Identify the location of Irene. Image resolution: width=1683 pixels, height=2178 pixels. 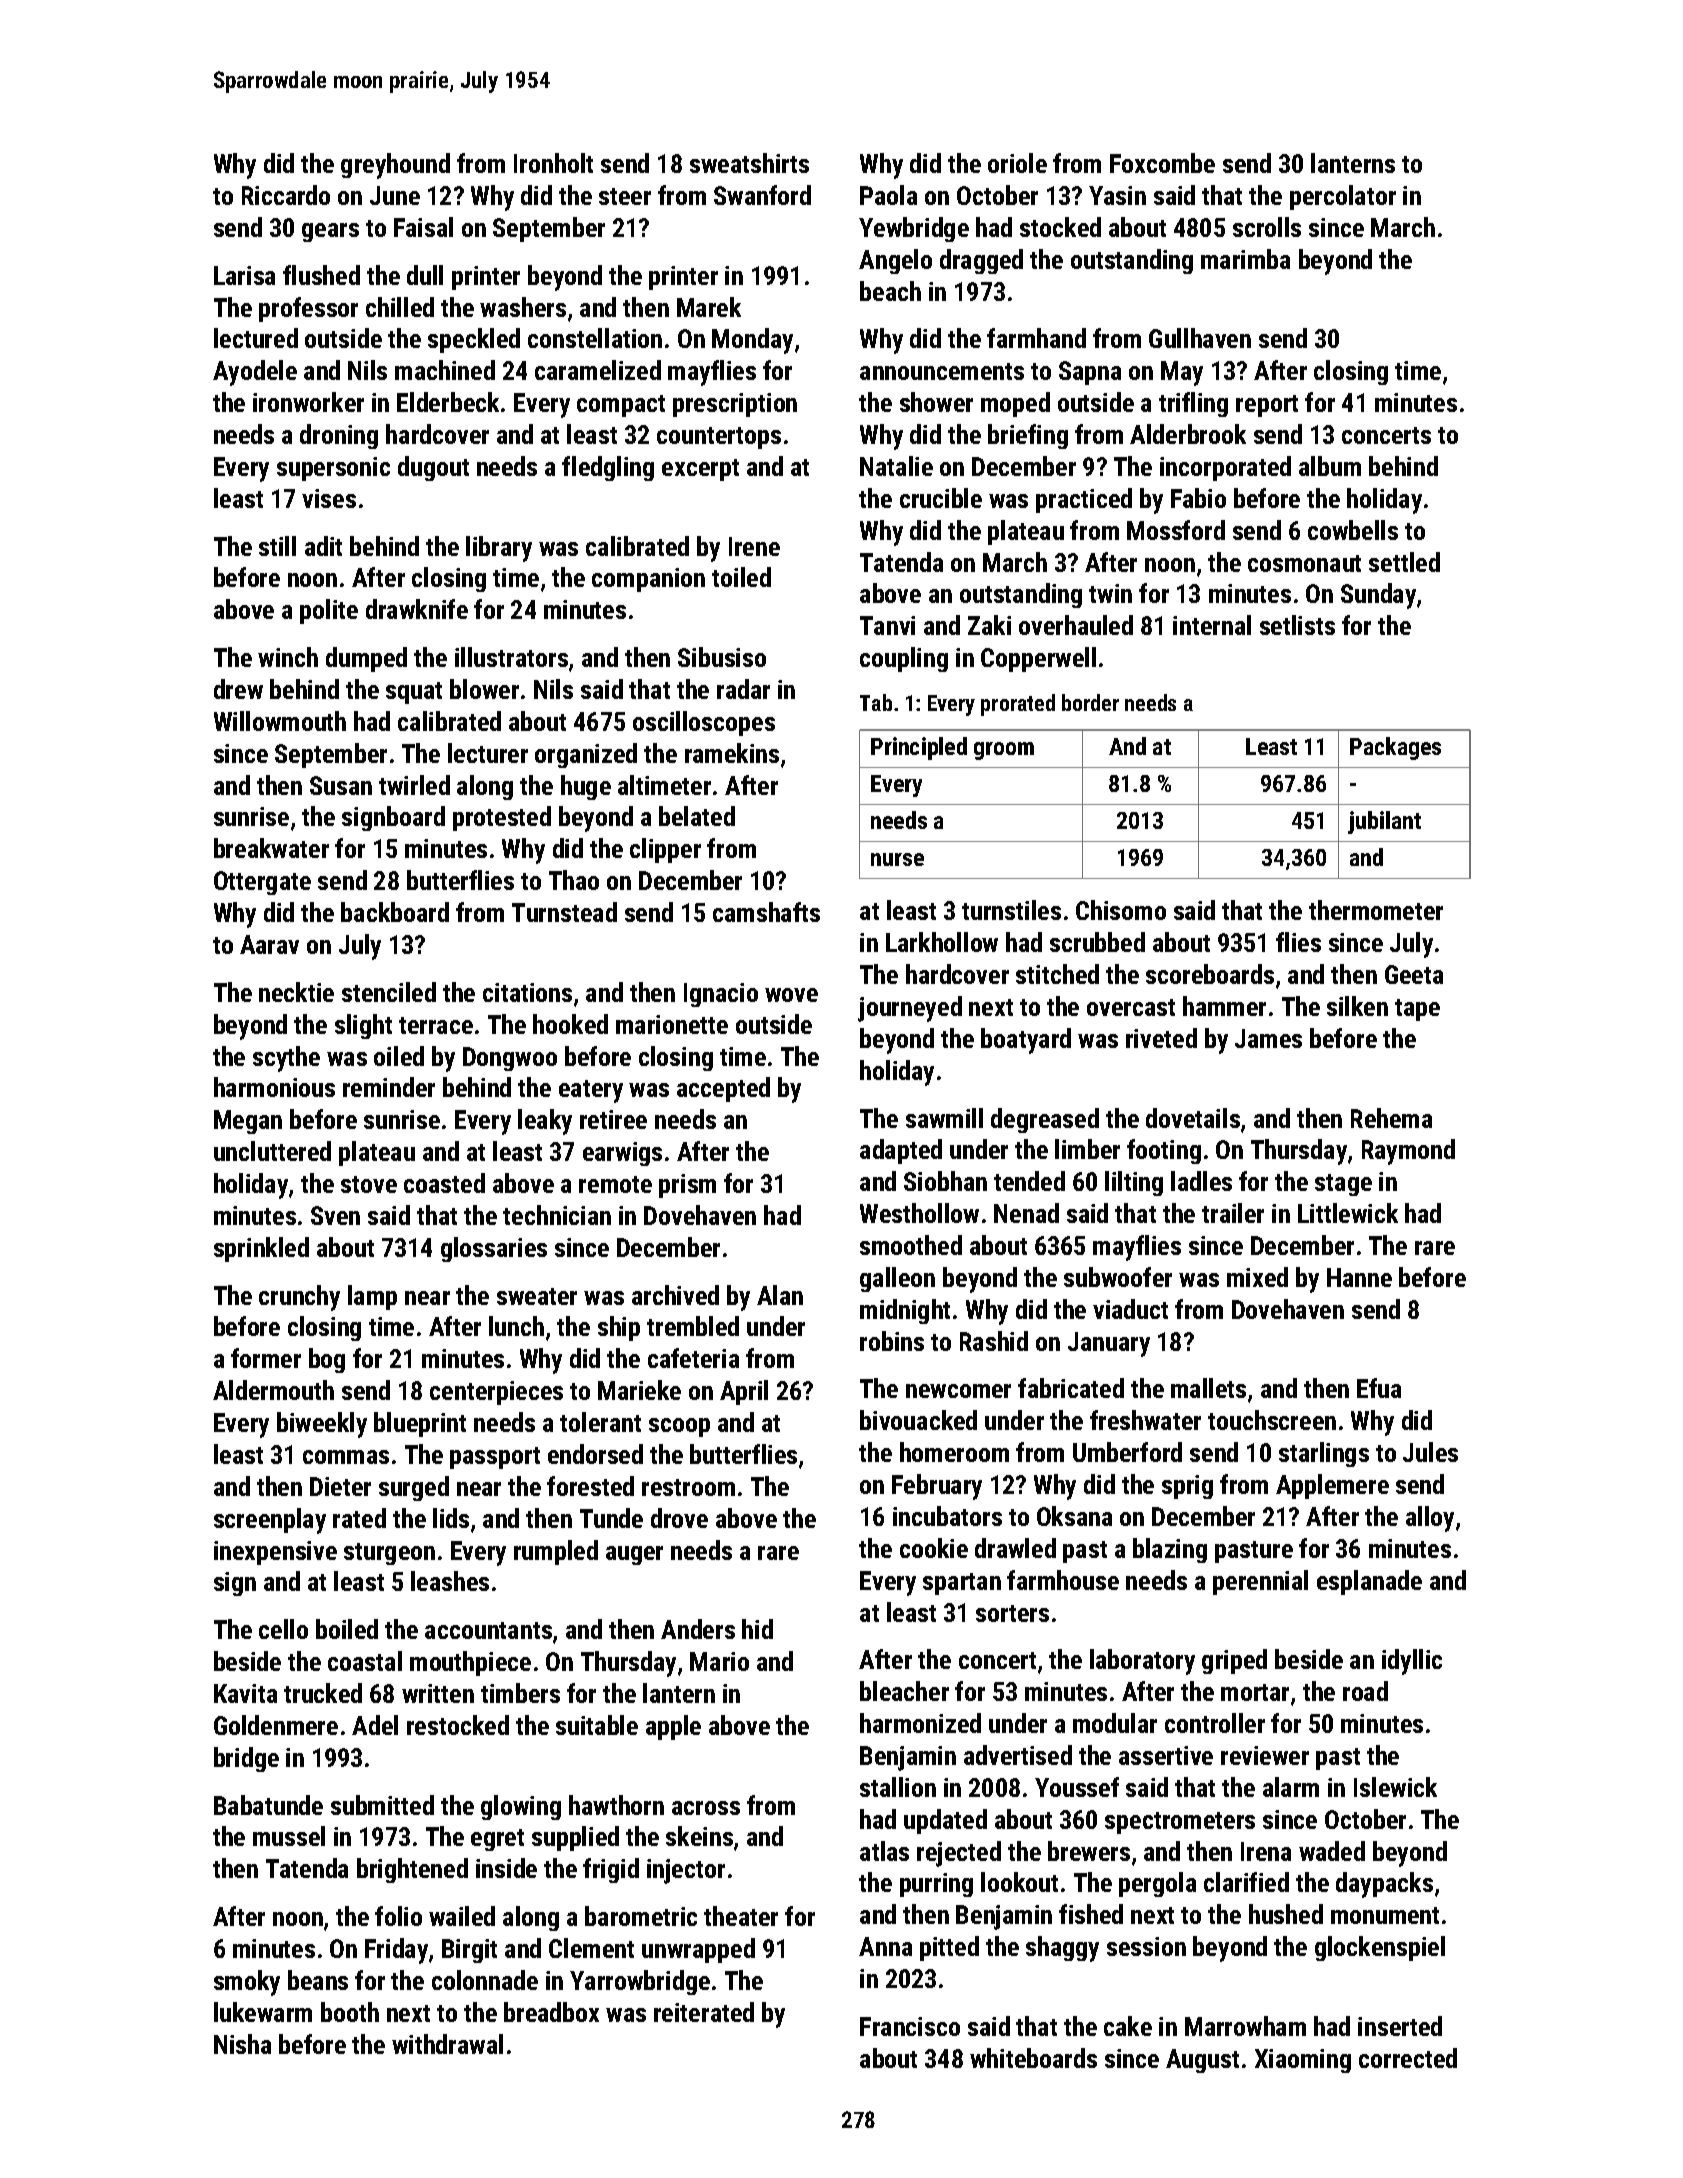
(754, 546).
